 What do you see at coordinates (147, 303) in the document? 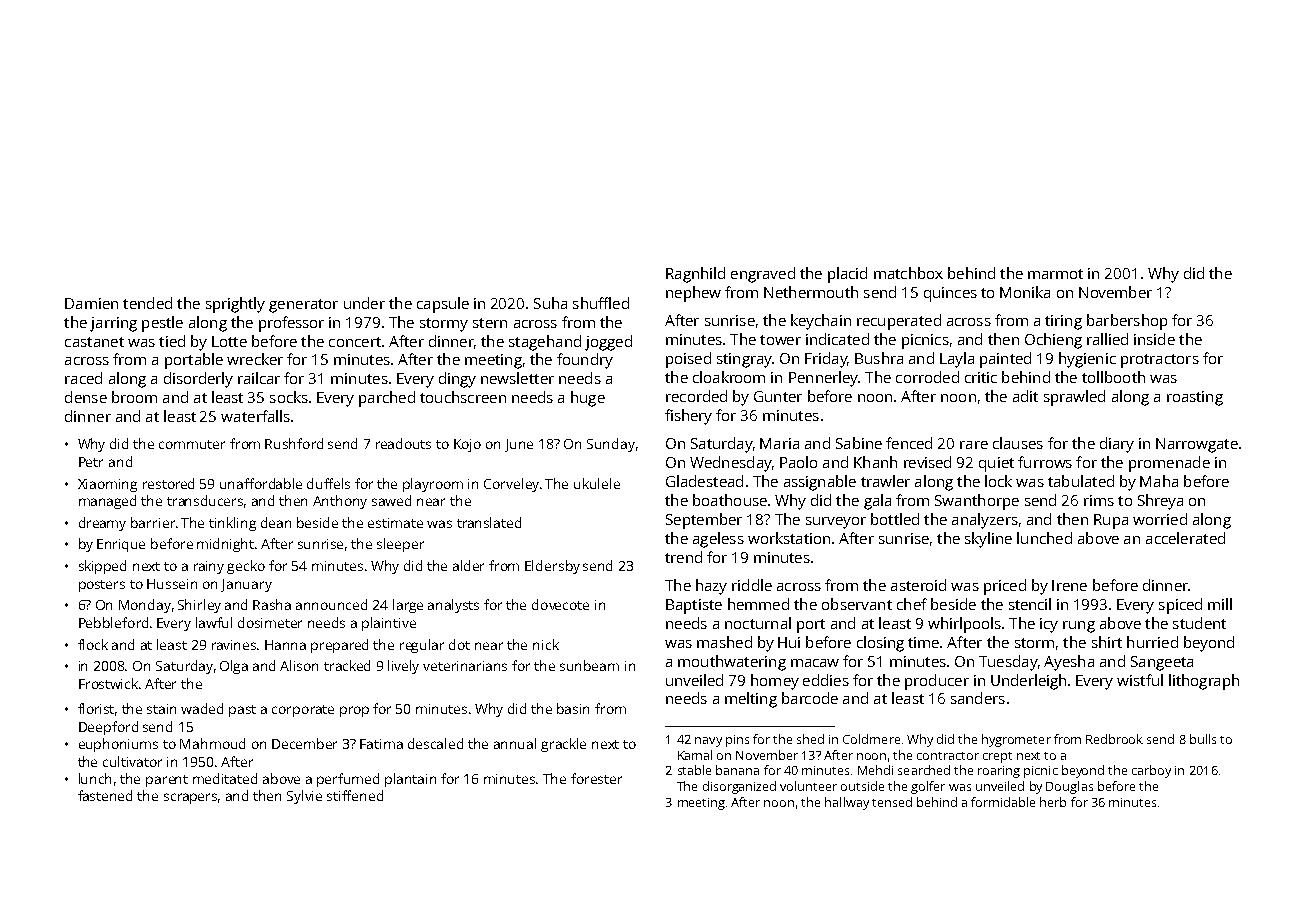
I see `tended` at bounding box center [147, 303].
